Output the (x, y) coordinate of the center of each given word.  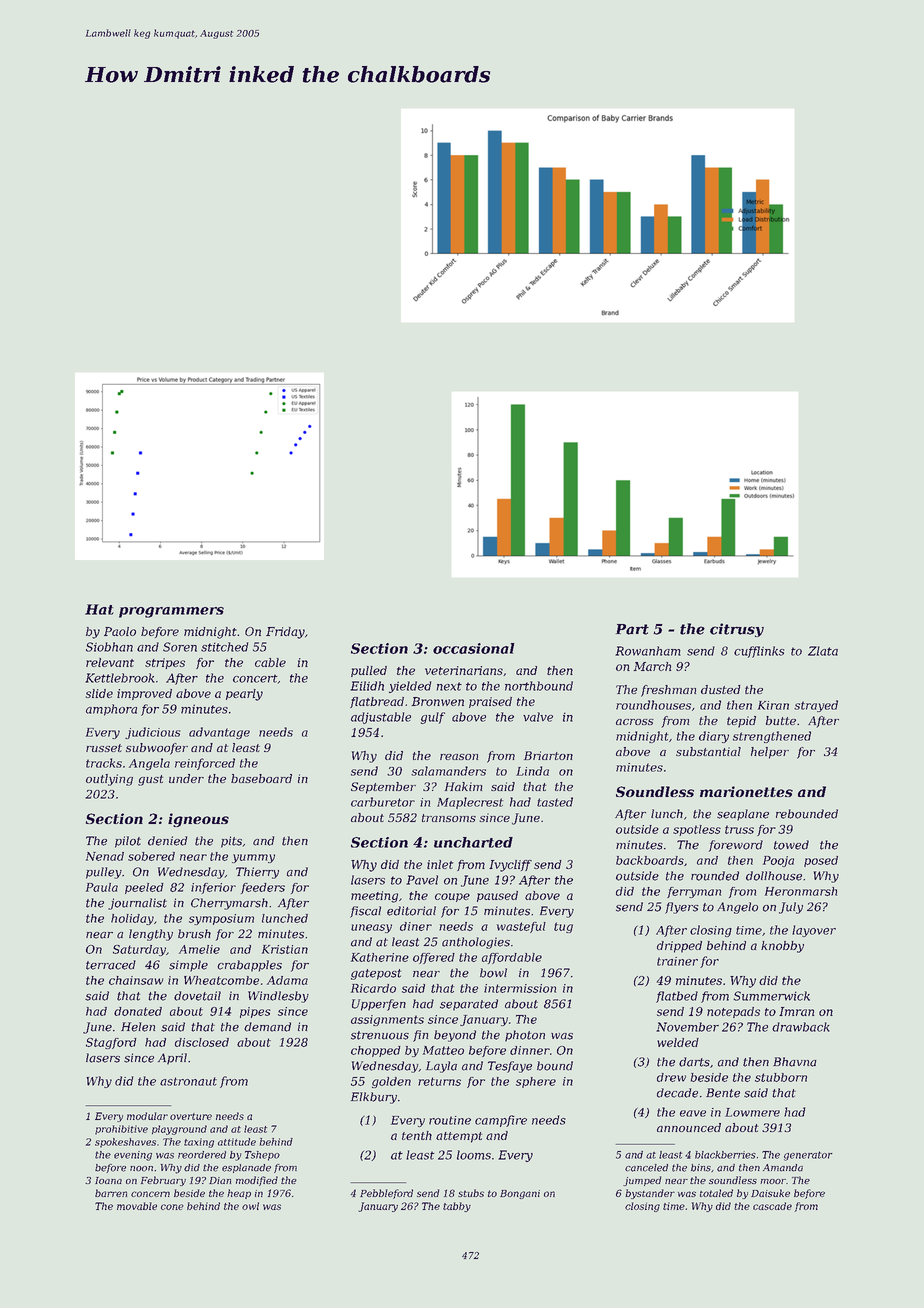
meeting (374, 897)
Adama (287, 980)
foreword (736, 846)
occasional (474, 648)
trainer (677, 961)
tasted (555, 802)
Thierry (257, 873)
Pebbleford (386, 1194)
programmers (171, 612)
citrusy (737, 630)
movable (137, 1206)
